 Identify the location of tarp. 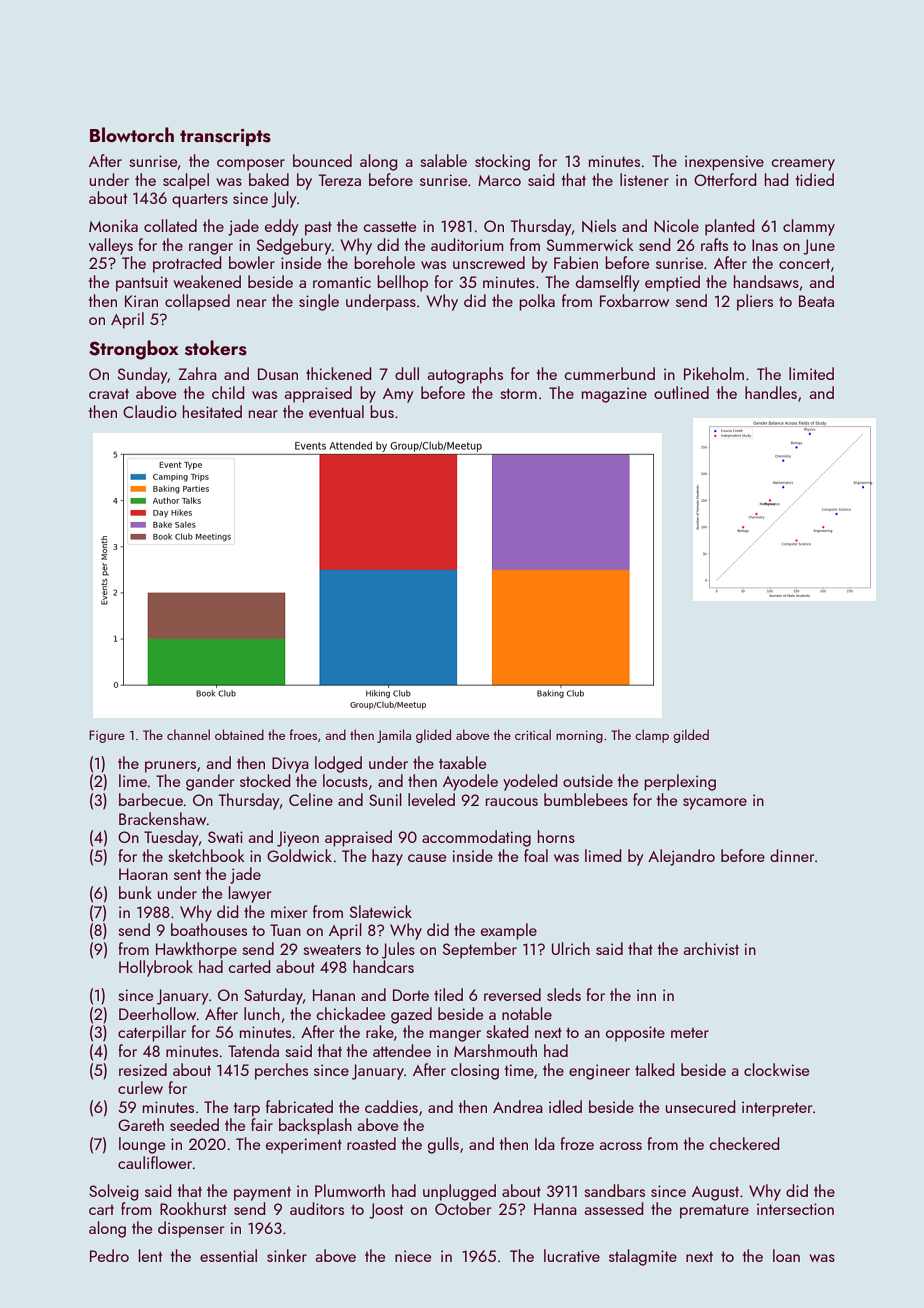
(247, 1109).
